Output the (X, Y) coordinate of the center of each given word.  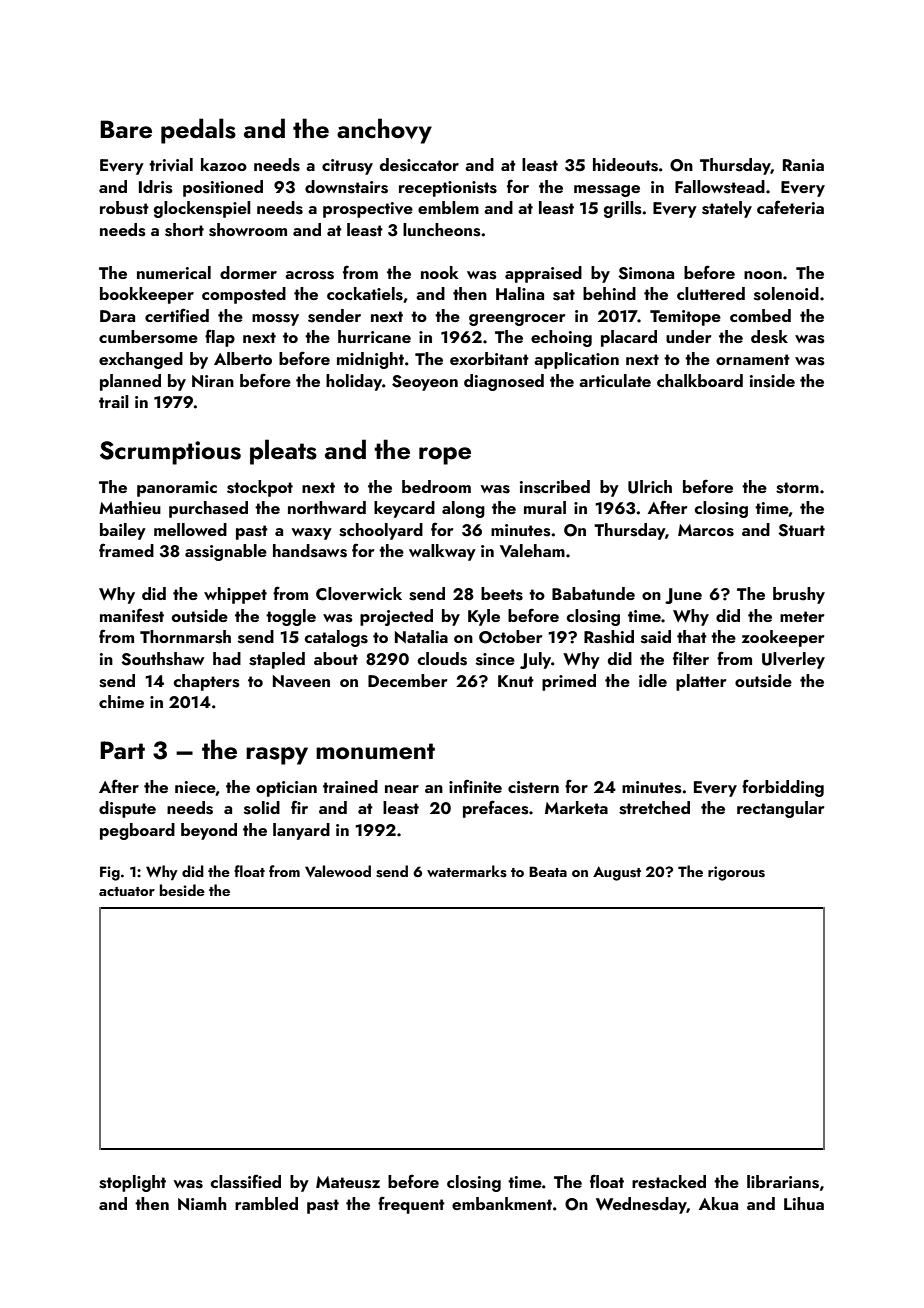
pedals (198, 131)
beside (182, 890)
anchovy (384, 131)
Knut (516, 681)
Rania (803, 165)
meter (802, 616)
